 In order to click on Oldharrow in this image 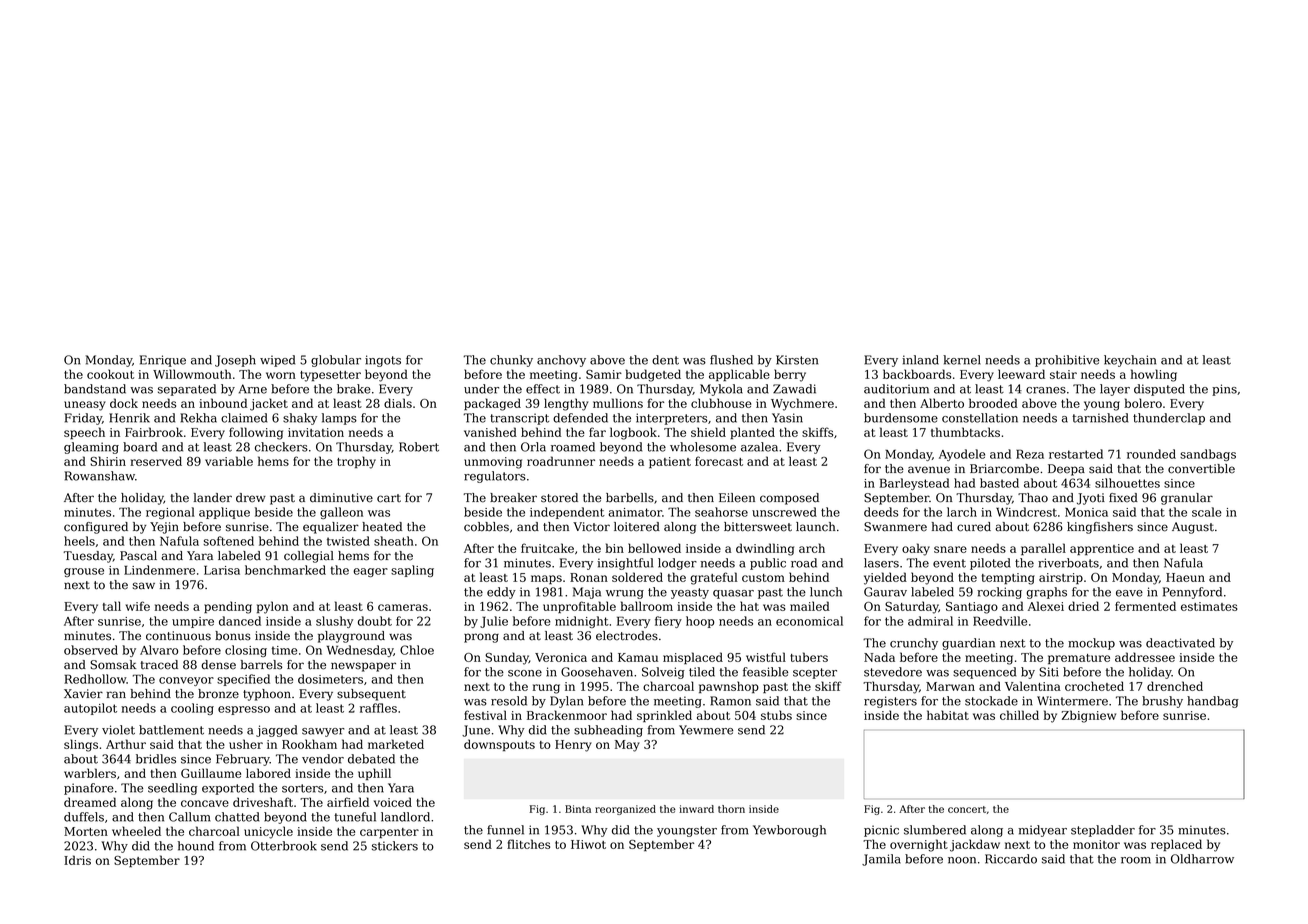, I will do `click(1202, 859)`.
